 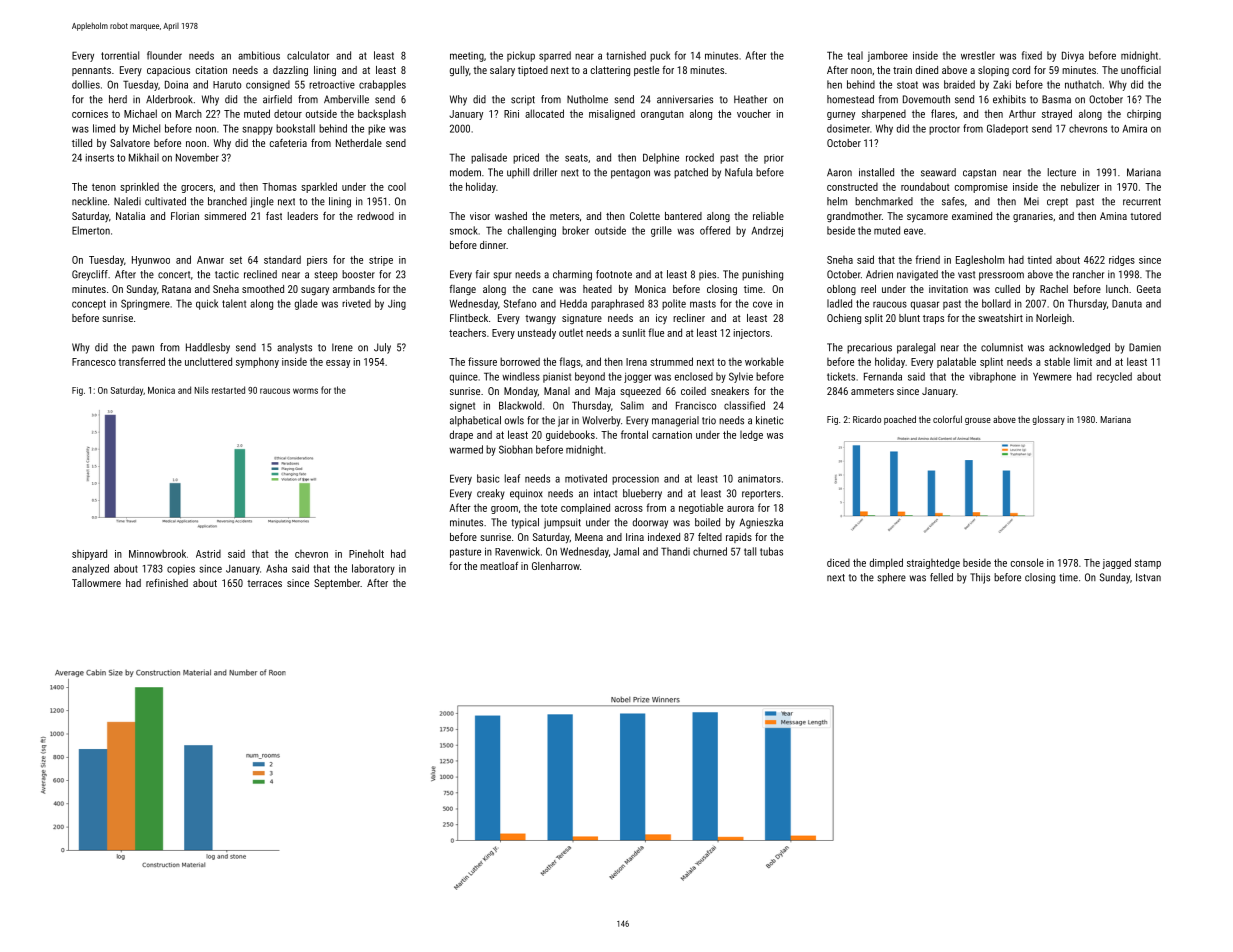 What do you see at coordinates (838, 563) in the document?
I see `diced` at bounding box center [838, 563].
